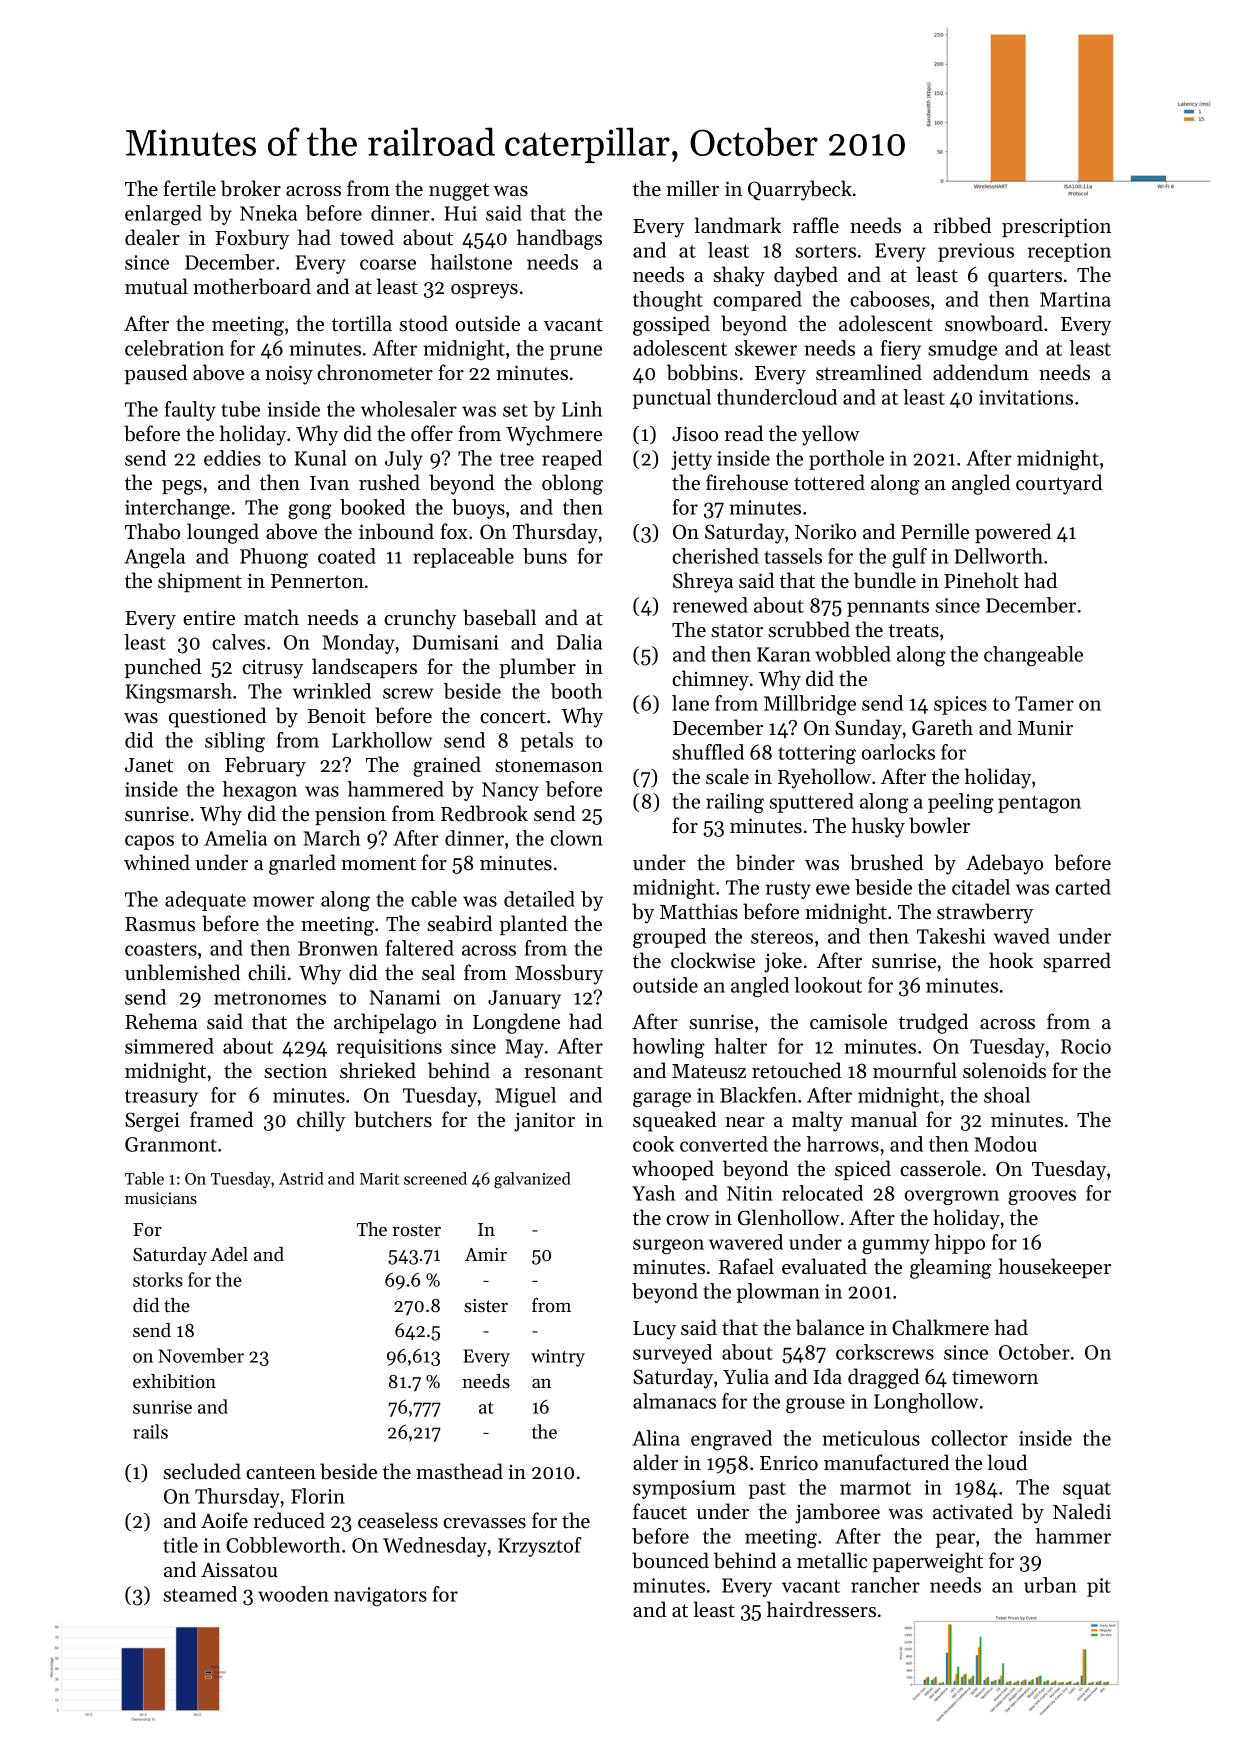 This screenshot has height=1748, width=1236. What do you see at coordinates (251, 188) in the screenshot?
I see `broker` at bounding box center [251, 188].
